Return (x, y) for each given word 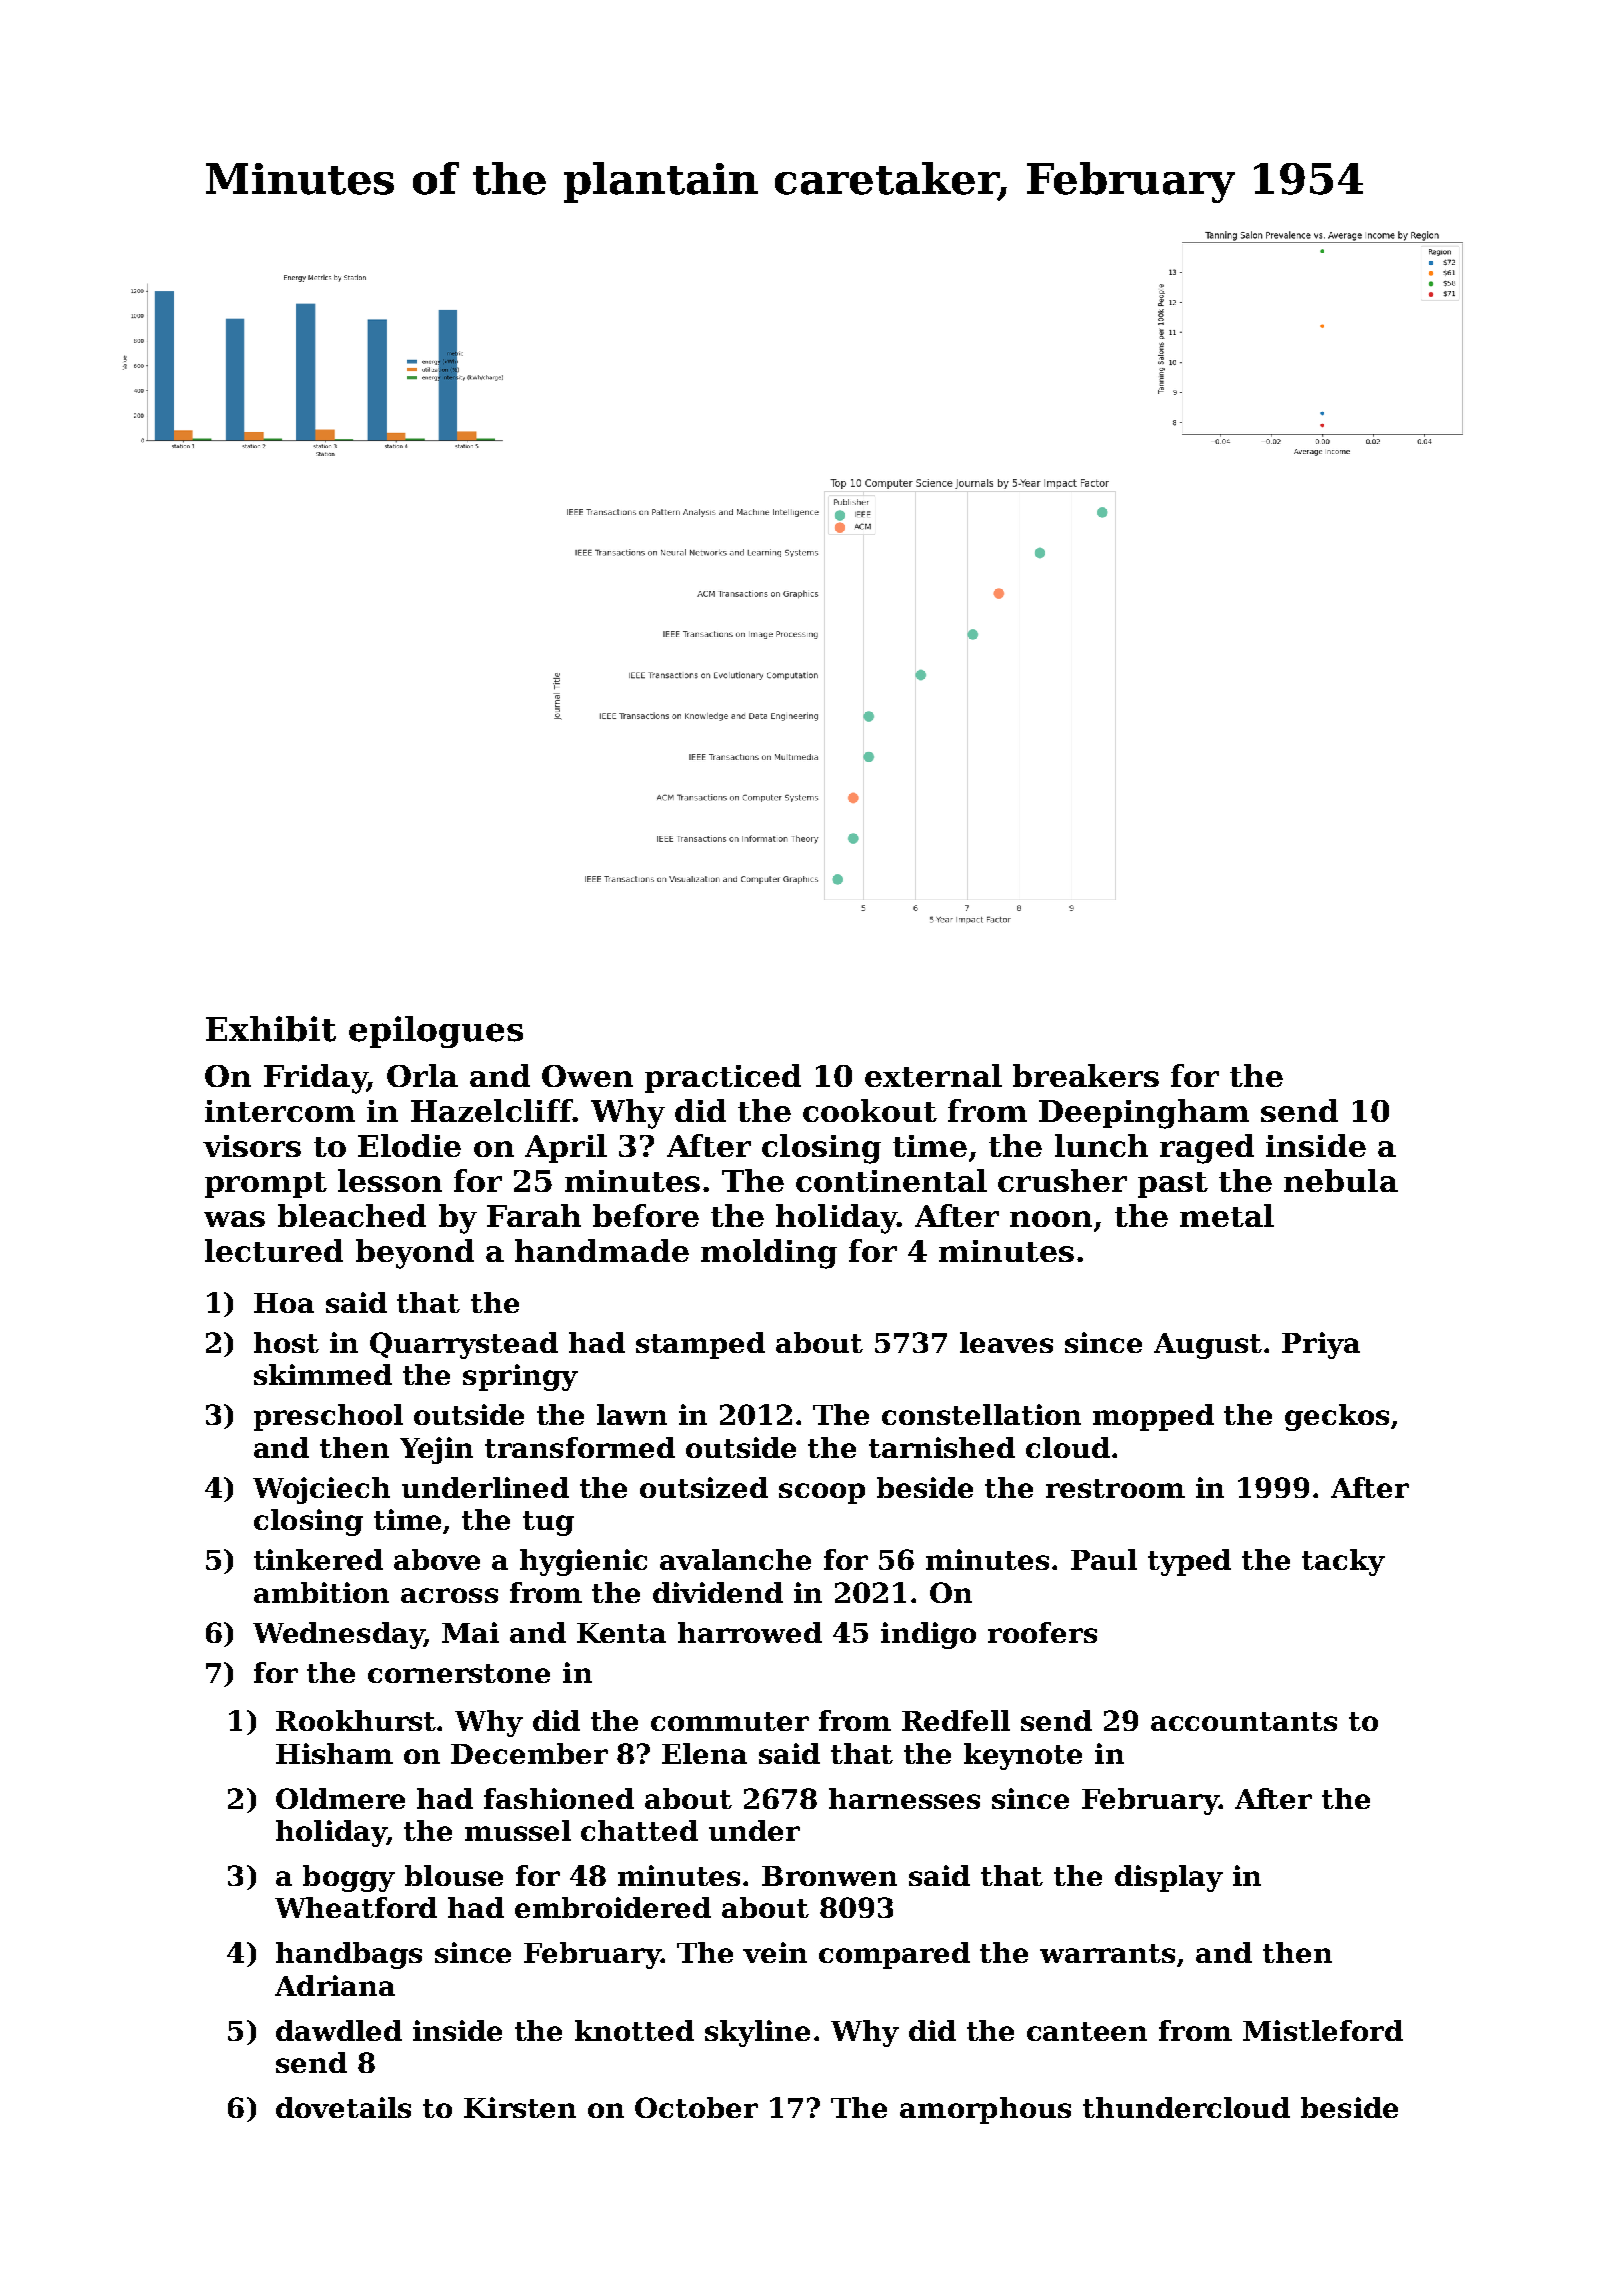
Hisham (334, 1753)
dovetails (343, 2107)
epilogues (436, 1032)
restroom (1115, 1488)
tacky (1343, 1562)
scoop (822, 1493)
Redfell (956, 1720)
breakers (1086, 1075)
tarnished (942, 1447)
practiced (723, 1078)
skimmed (323, 1374)
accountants (1244, 1721)
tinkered (318, 1559)
